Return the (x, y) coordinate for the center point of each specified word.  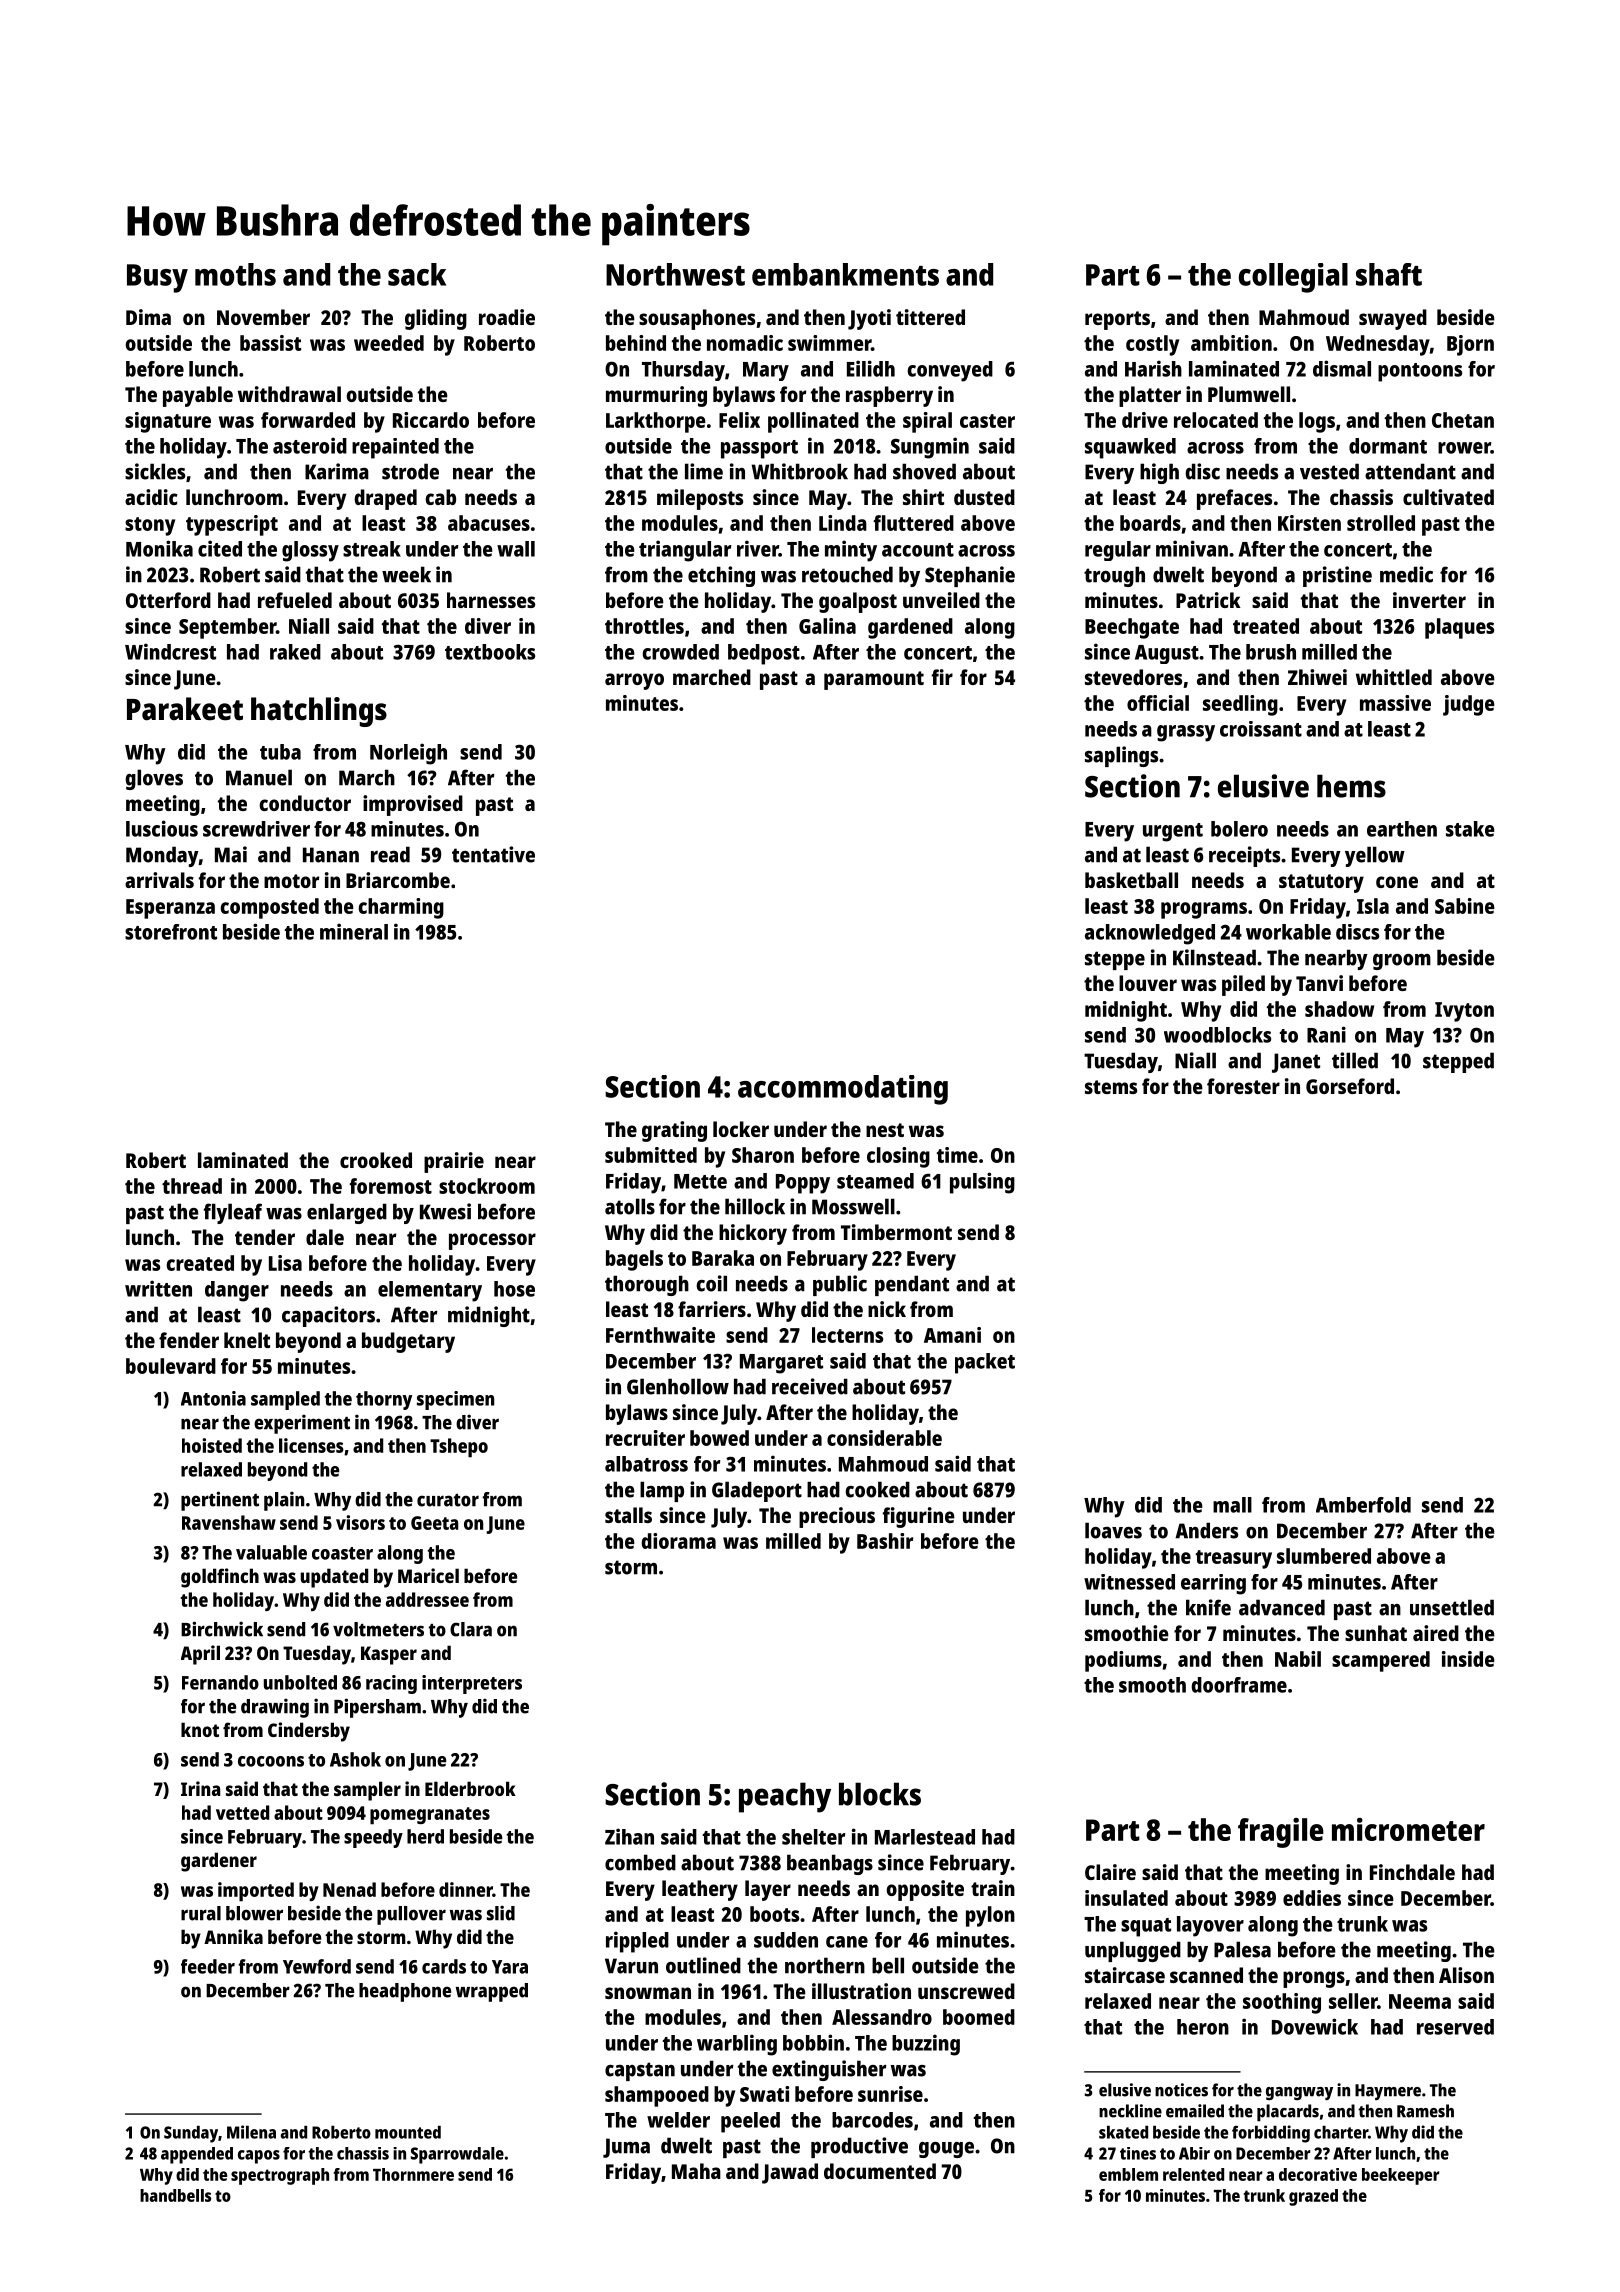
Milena (251, 2132)
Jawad (790, 2173)
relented (1193, 2174)
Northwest (675, 274)
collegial (1293, 278)
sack (417, 274)
